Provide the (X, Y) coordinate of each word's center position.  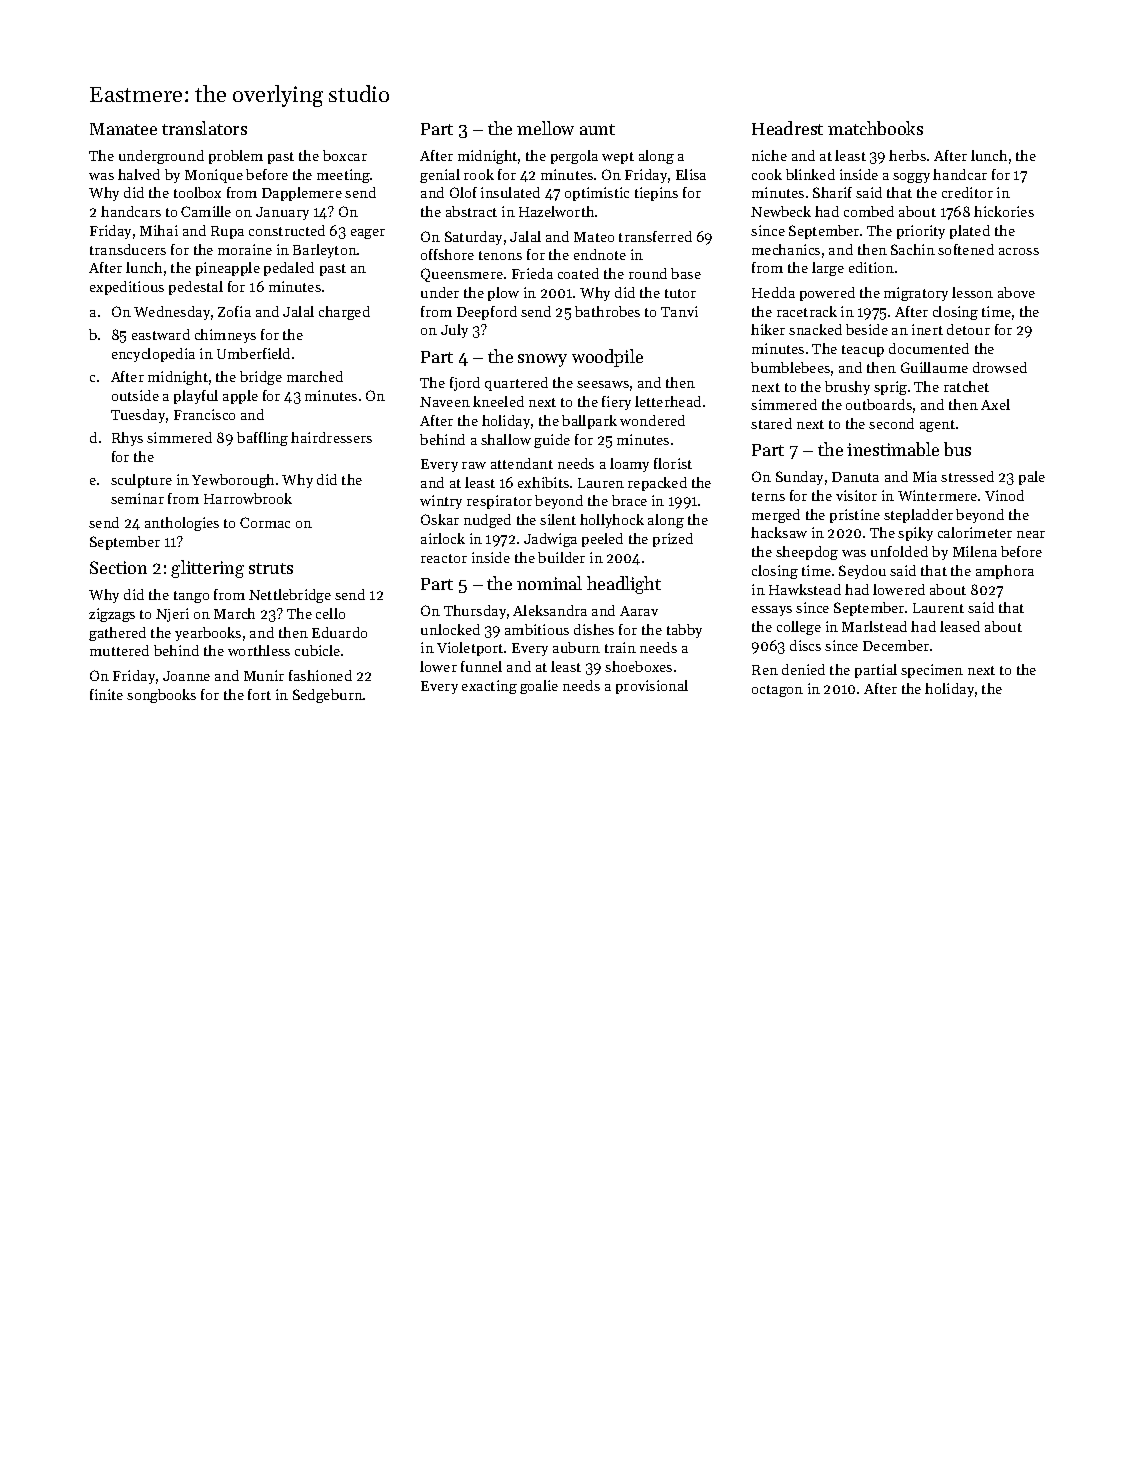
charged (344, 313)
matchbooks (875, 128)
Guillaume (934, 367)
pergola (574, 157)
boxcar (345, 155)
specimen (932, 671)
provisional (652, 687)
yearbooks (208, 634)
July (454, 331)
